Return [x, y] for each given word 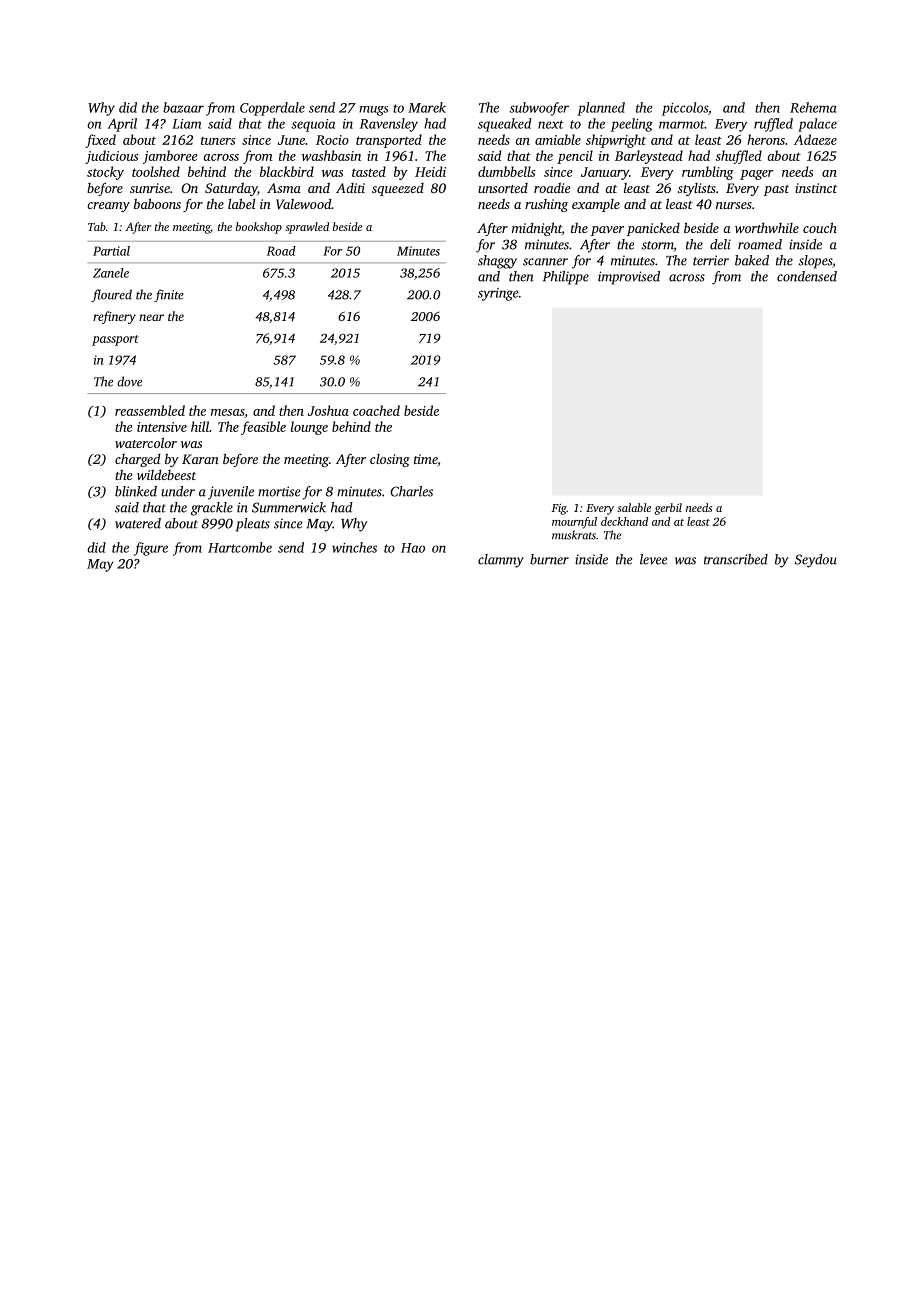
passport [115, 340]
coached [376, 410]
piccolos [685, 109]
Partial [111, 251]
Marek [427, 107]
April [122, 125]
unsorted [503, 188]
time [425, 459]
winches [354, 547]
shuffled [738, 157]
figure [151, 549]
